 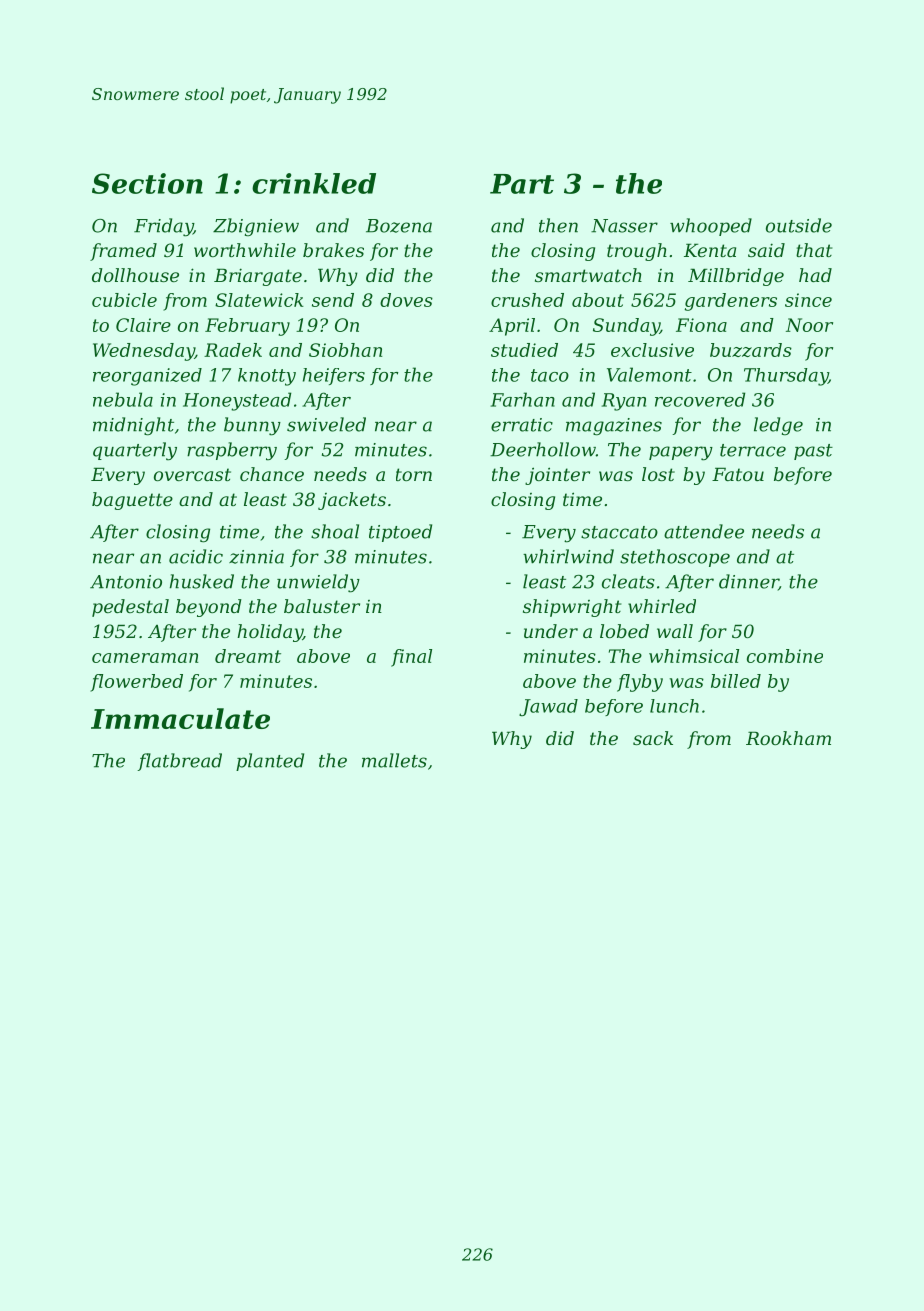 I want to click on taco, so click(x=550, y=375).
